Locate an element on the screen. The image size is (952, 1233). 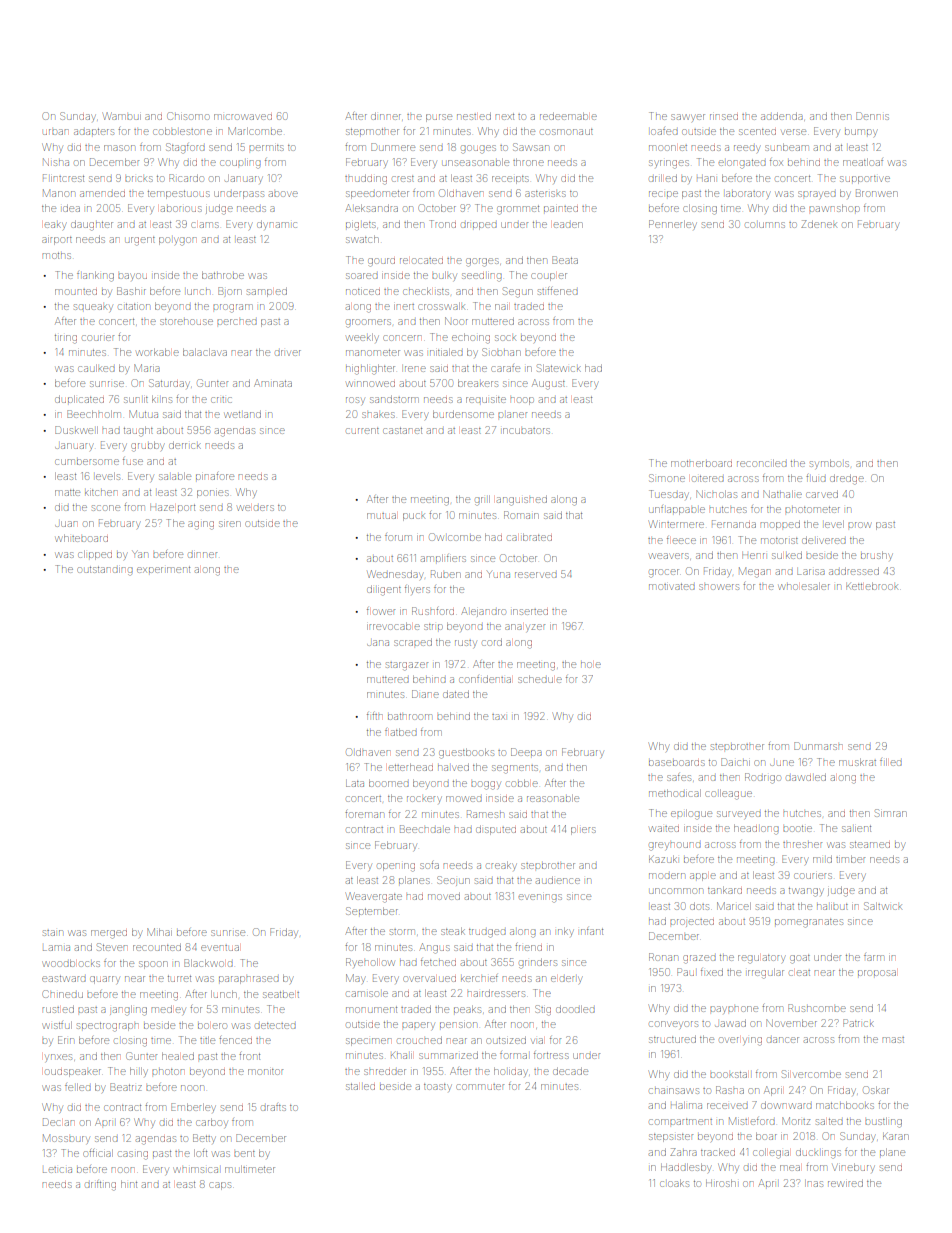
matte is located at coordinates (67, 493).
